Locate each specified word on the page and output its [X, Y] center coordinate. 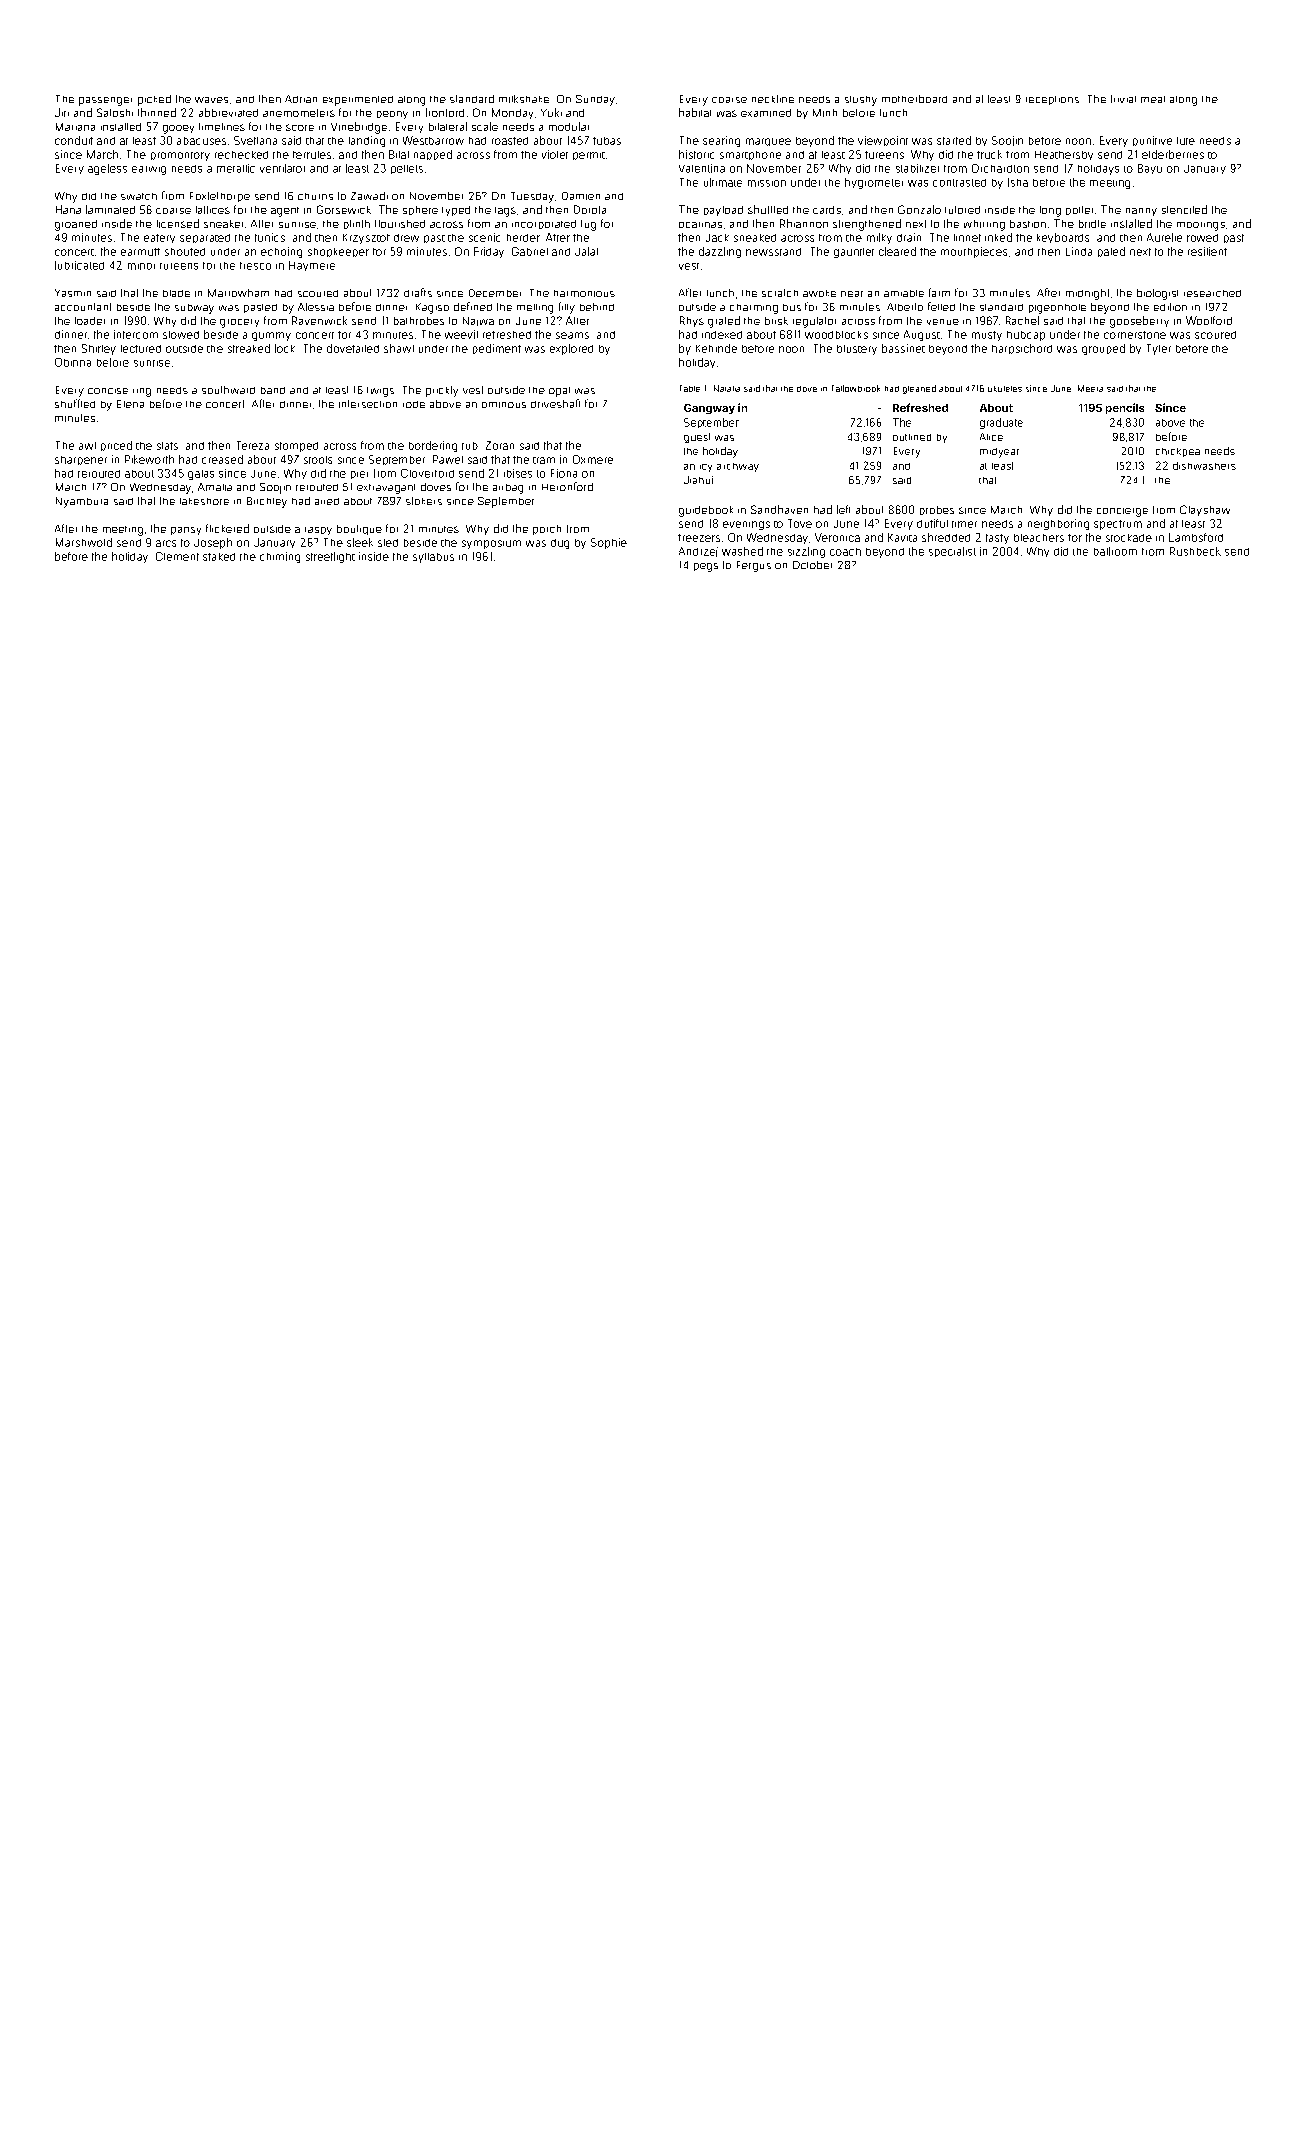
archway [738, 467]
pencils [1125, 408]
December [495, 293]
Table [690, 388]
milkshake [524, 99]
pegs [706, 567]
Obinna [73, 362]
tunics [270, 237]
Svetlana [255, 140]
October [812, 565]
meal [1153, 99]
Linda [1079, 251]
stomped [296, 447]
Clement [177, 556]
